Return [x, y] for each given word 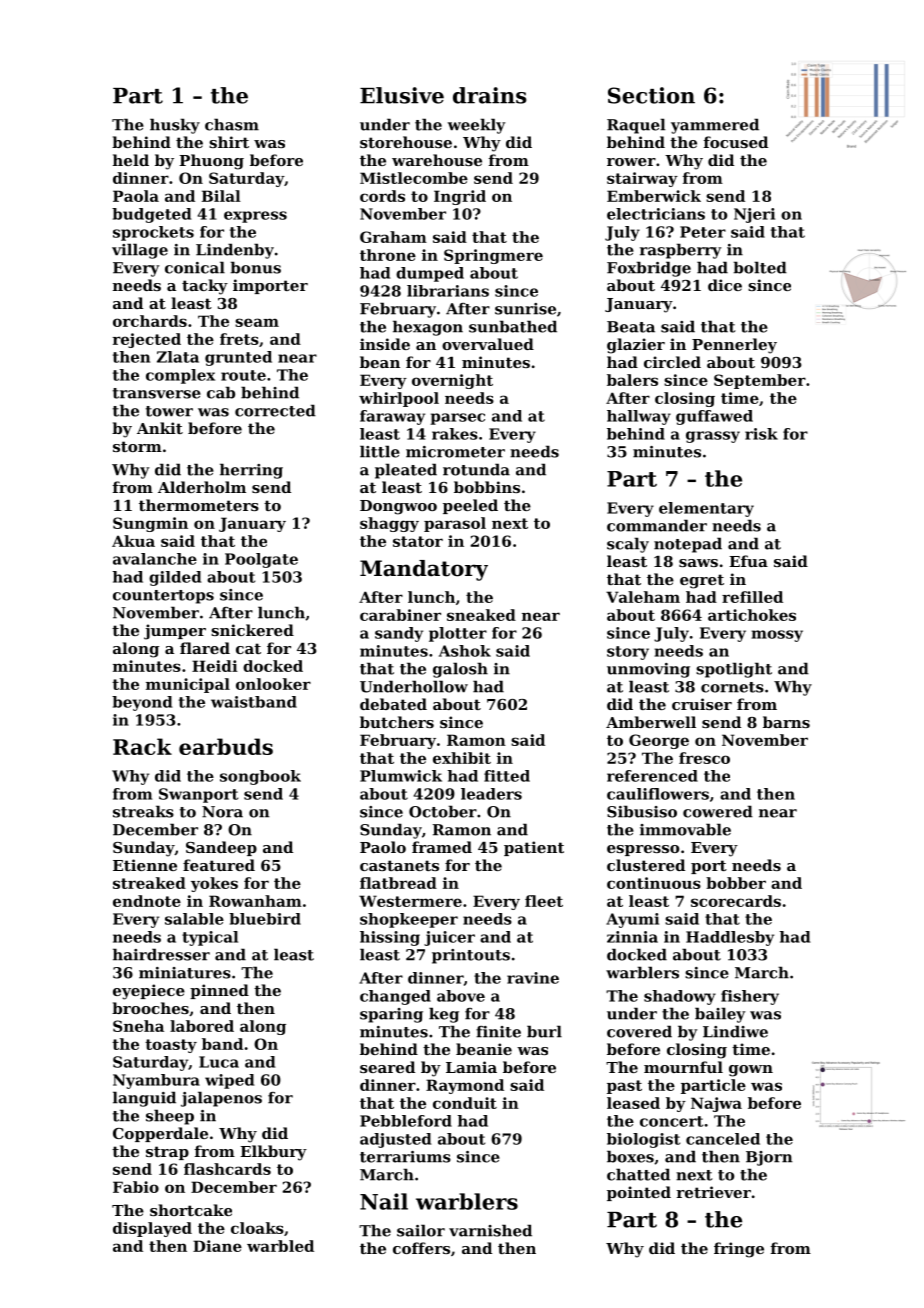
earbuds [226, 746]
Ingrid [460, 197]
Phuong [211, 162]
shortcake [191, 1210]
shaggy [389, 524]
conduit [465, 1103]
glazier [636, 346]
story [628, 653]
